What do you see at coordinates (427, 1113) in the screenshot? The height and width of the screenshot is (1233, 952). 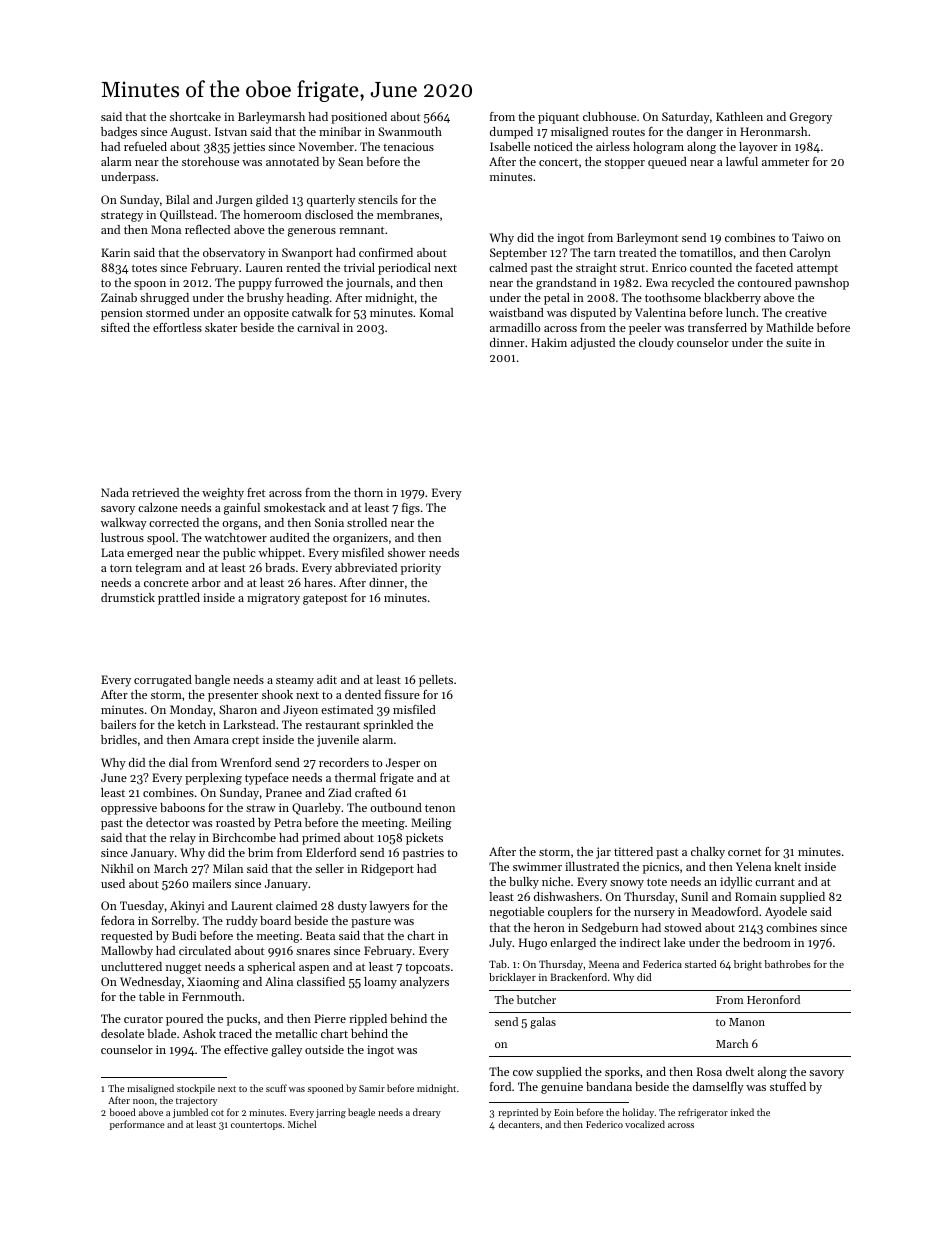 I see `dreary` at bounding box center [427, 1113].
